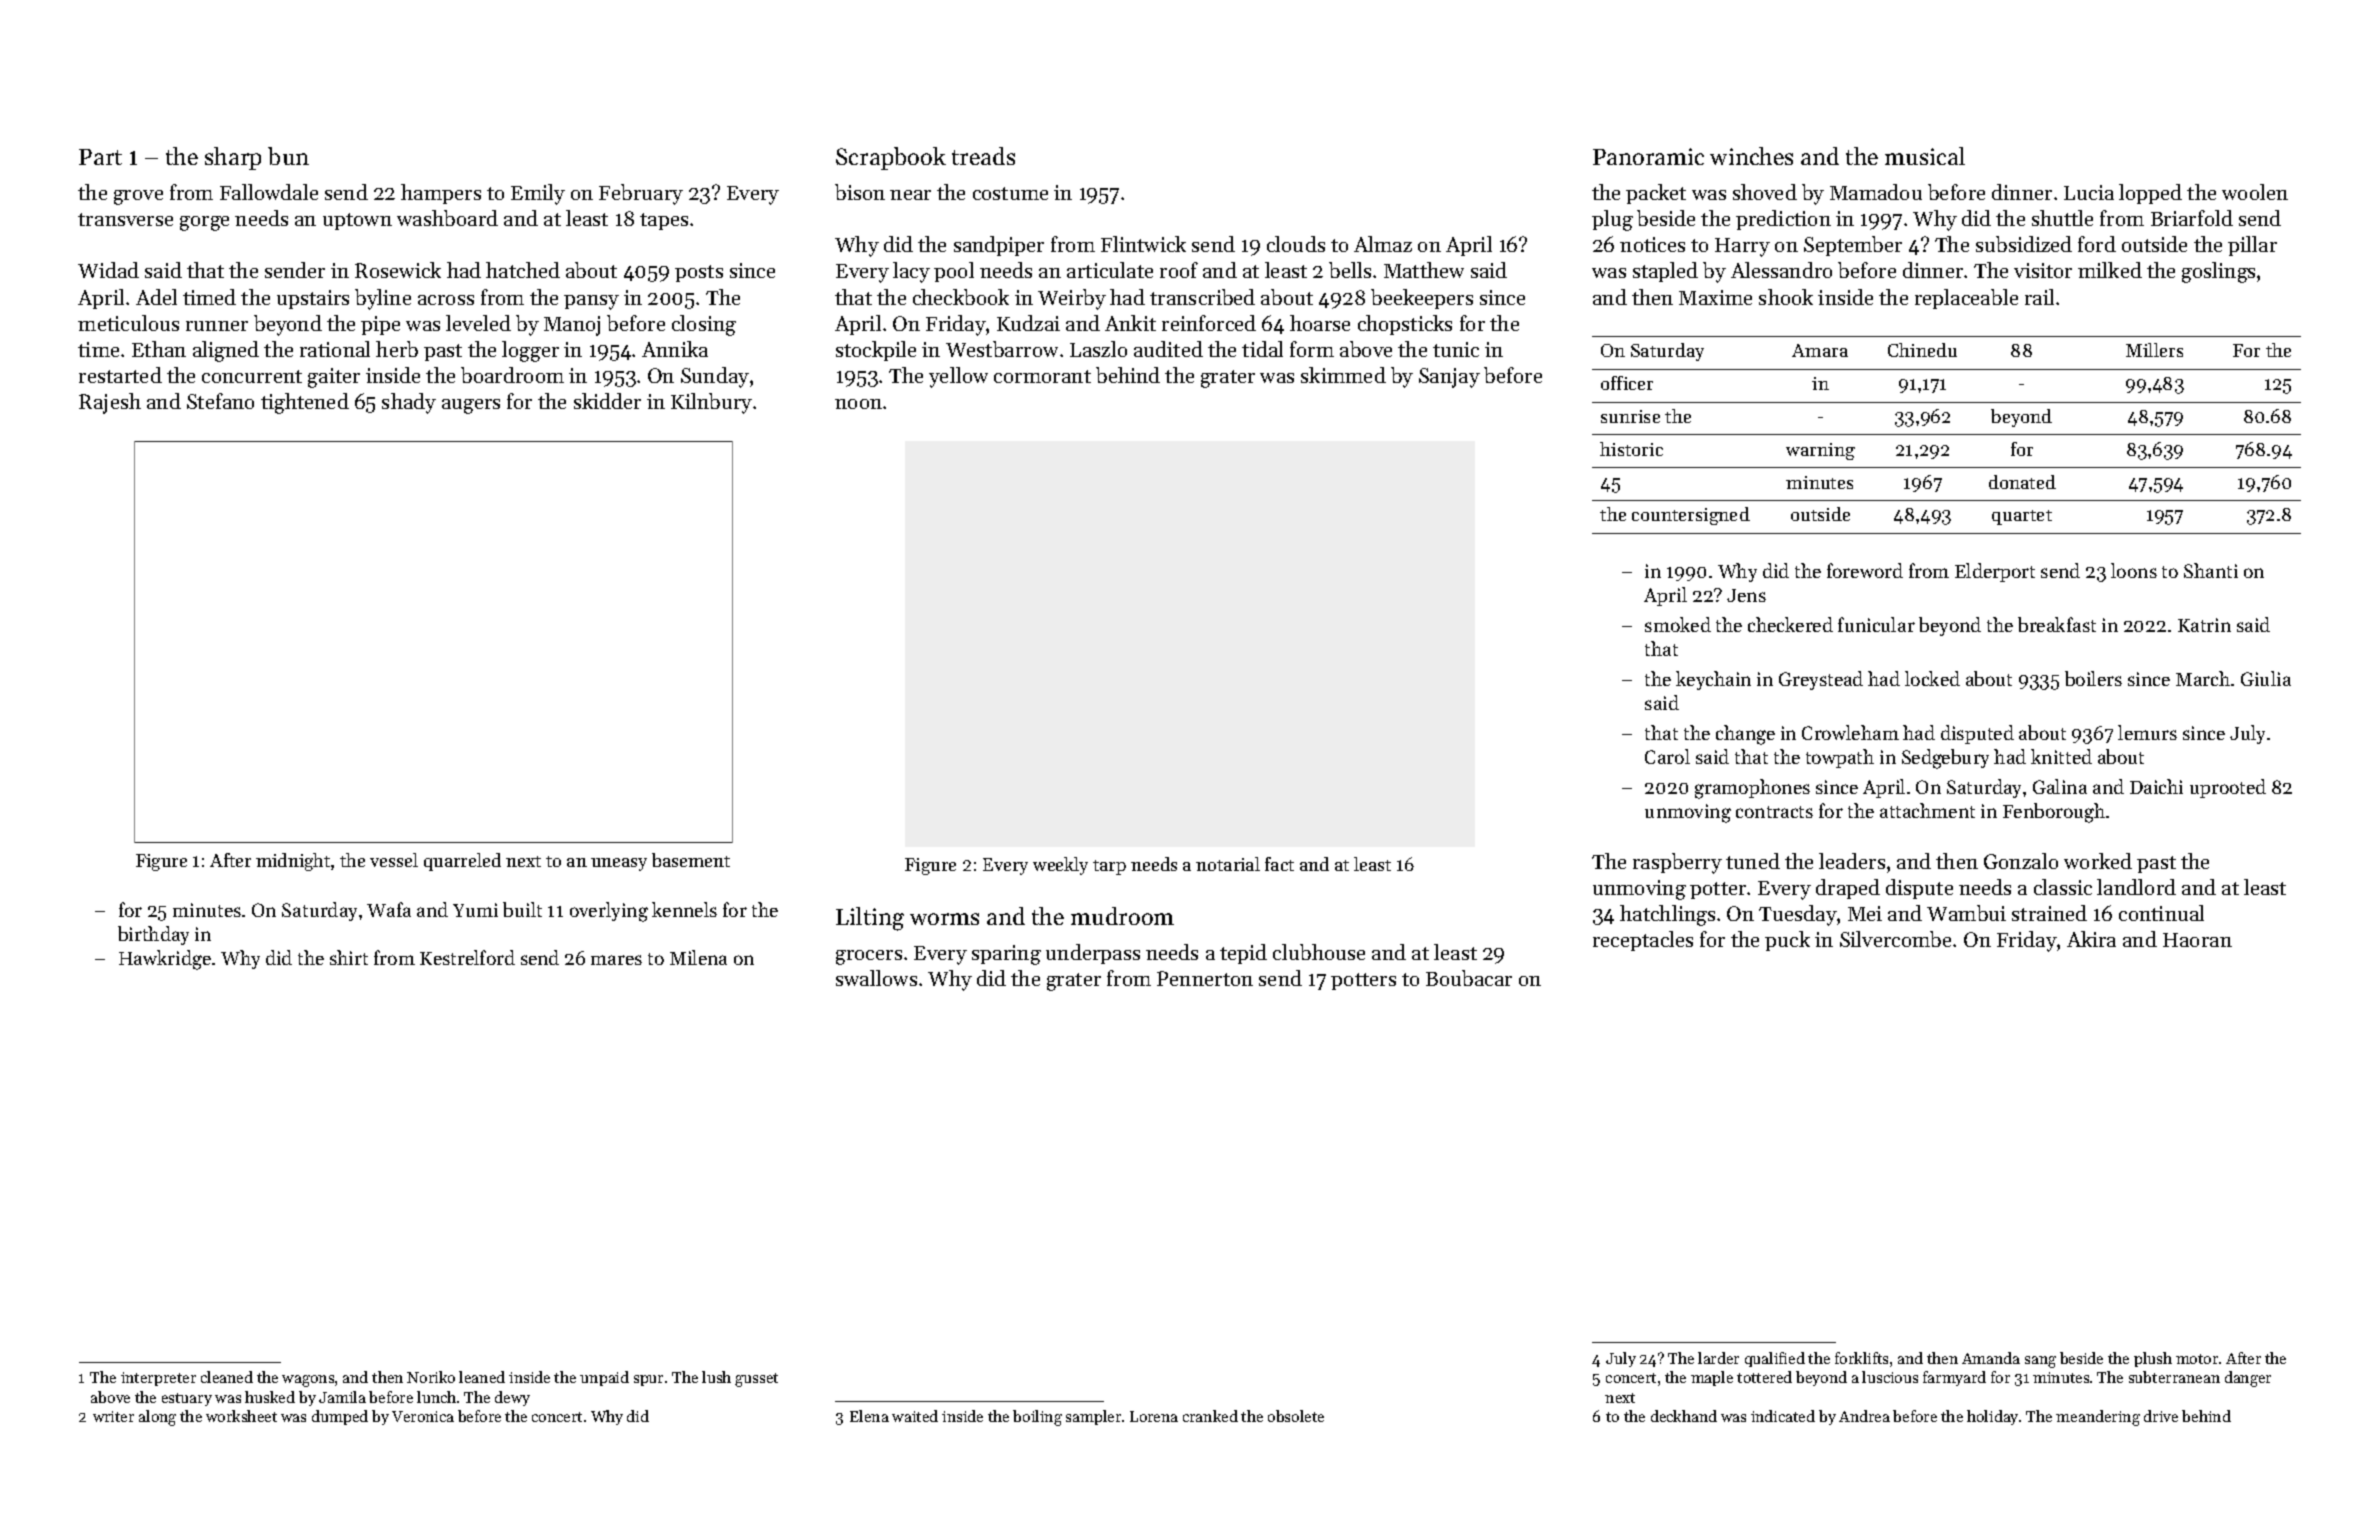 The image size is (2380, 1540). What do you see at coordinates (340, 1417) in the document?
I see `dumped` at bounding box center [340, 1417].
